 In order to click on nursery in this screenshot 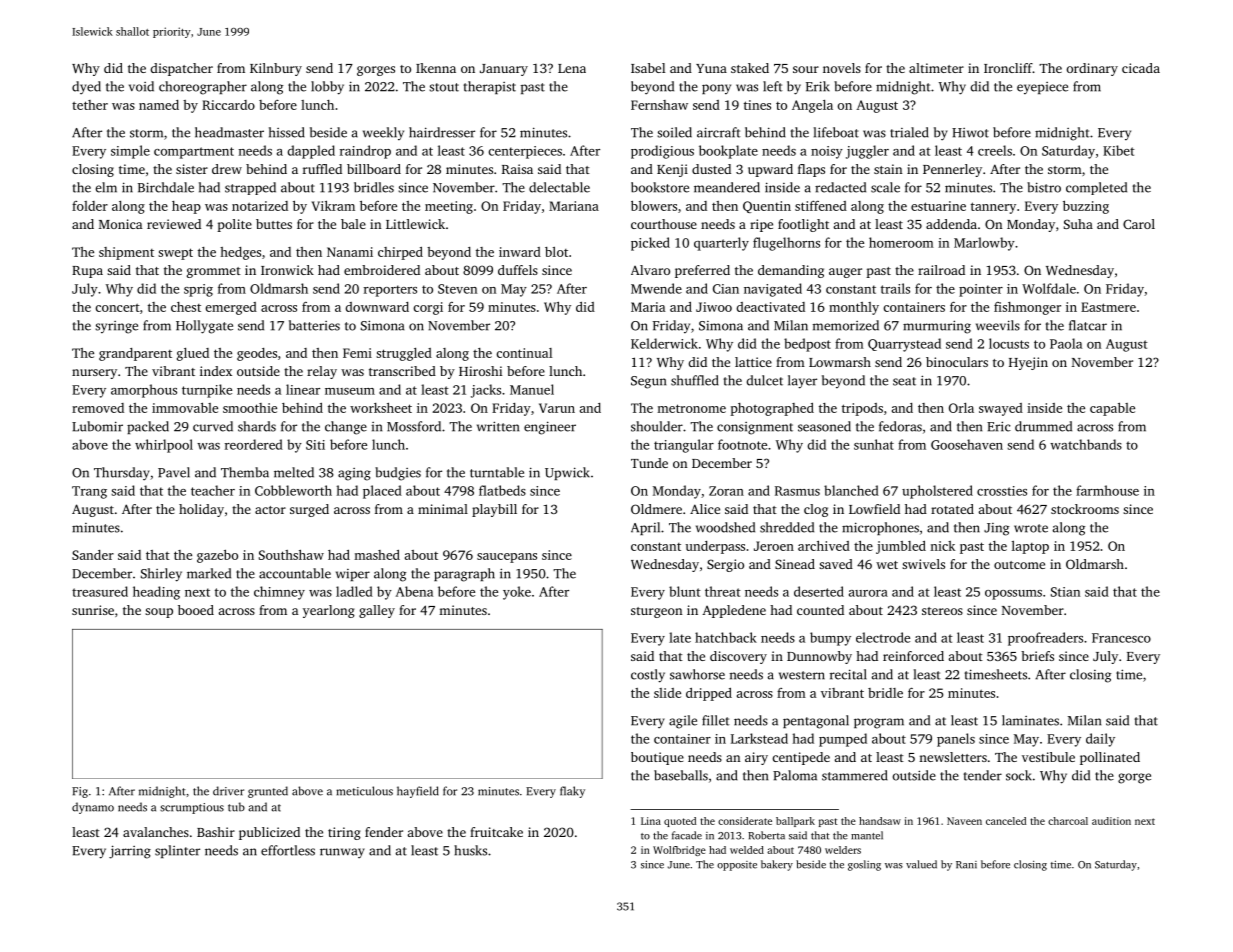, I will do `click(94, 374)`.
